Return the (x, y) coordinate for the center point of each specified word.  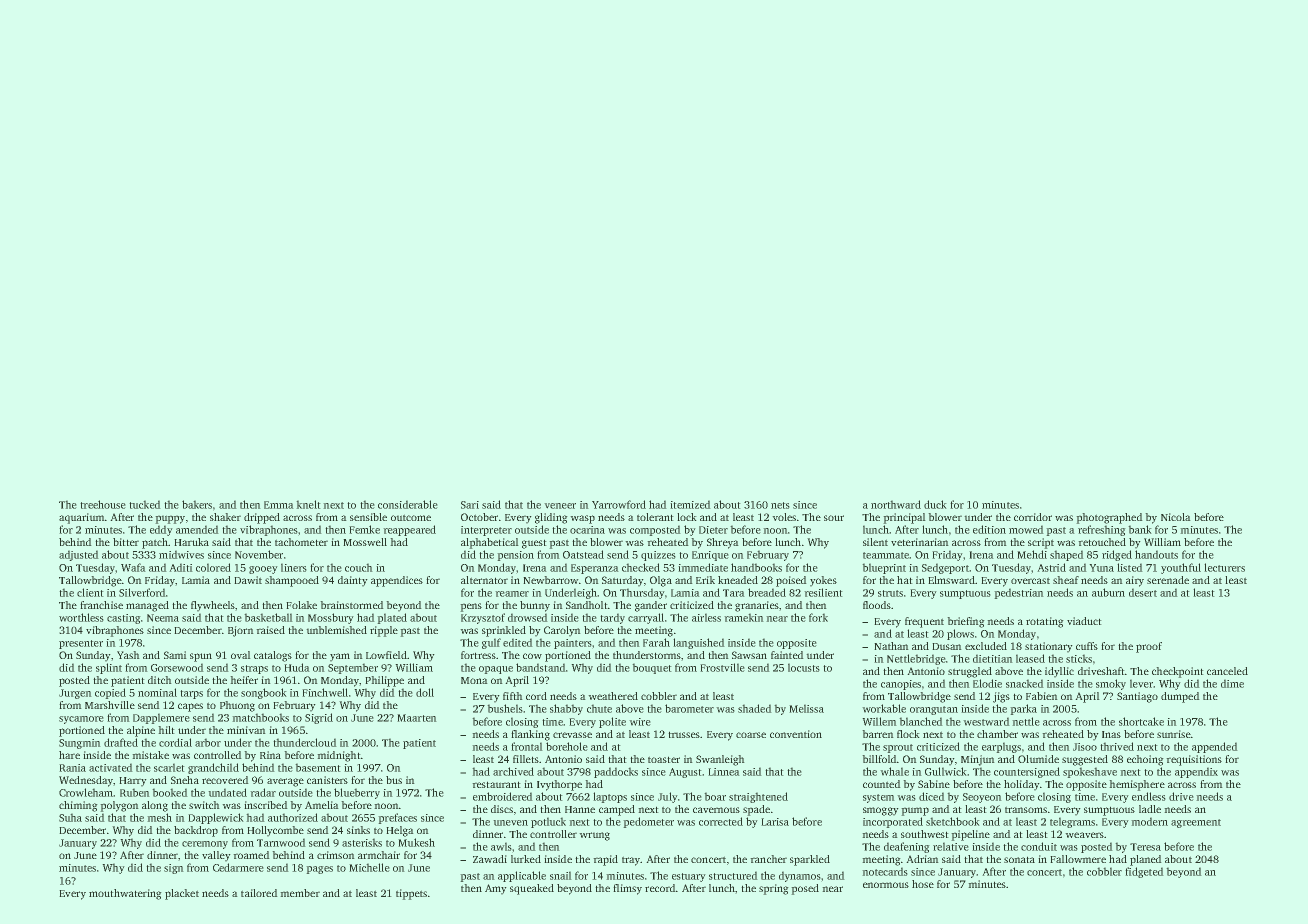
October (479, 517)
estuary (689, 877)
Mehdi (1032, 554)
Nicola (1176, 517)
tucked (145, 504)
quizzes (658, 556)
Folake (301, 605)
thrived (1117, 746)
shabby (566, 709)
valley (216, 856)
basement (318, 767)
